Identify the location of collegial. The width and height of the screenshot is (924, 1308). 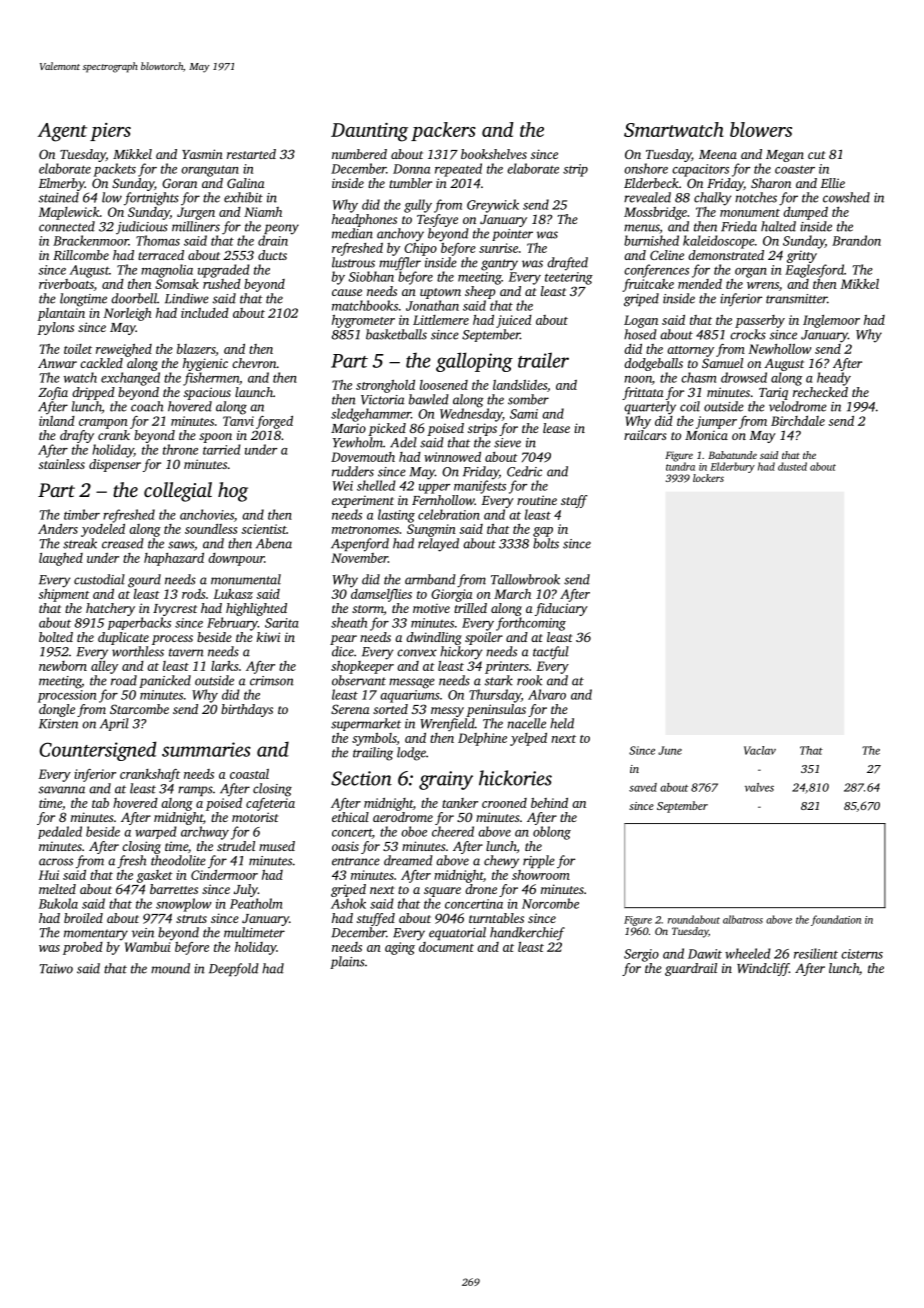
(178, 492).
